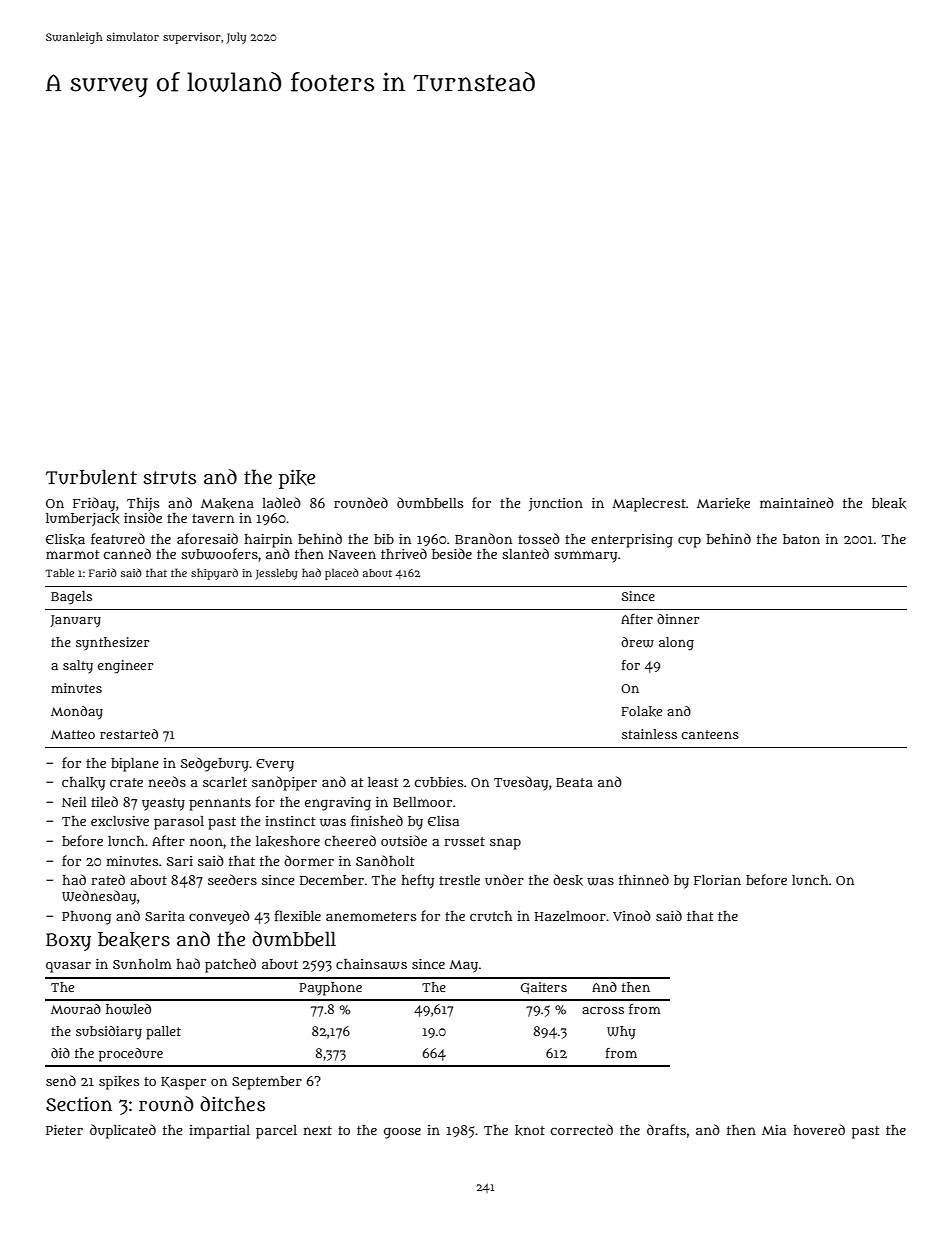 The image size is (952, 1233). Describe the element at coordinates (64, 1130) in the screenshot. I see `Pieter` at that location.
